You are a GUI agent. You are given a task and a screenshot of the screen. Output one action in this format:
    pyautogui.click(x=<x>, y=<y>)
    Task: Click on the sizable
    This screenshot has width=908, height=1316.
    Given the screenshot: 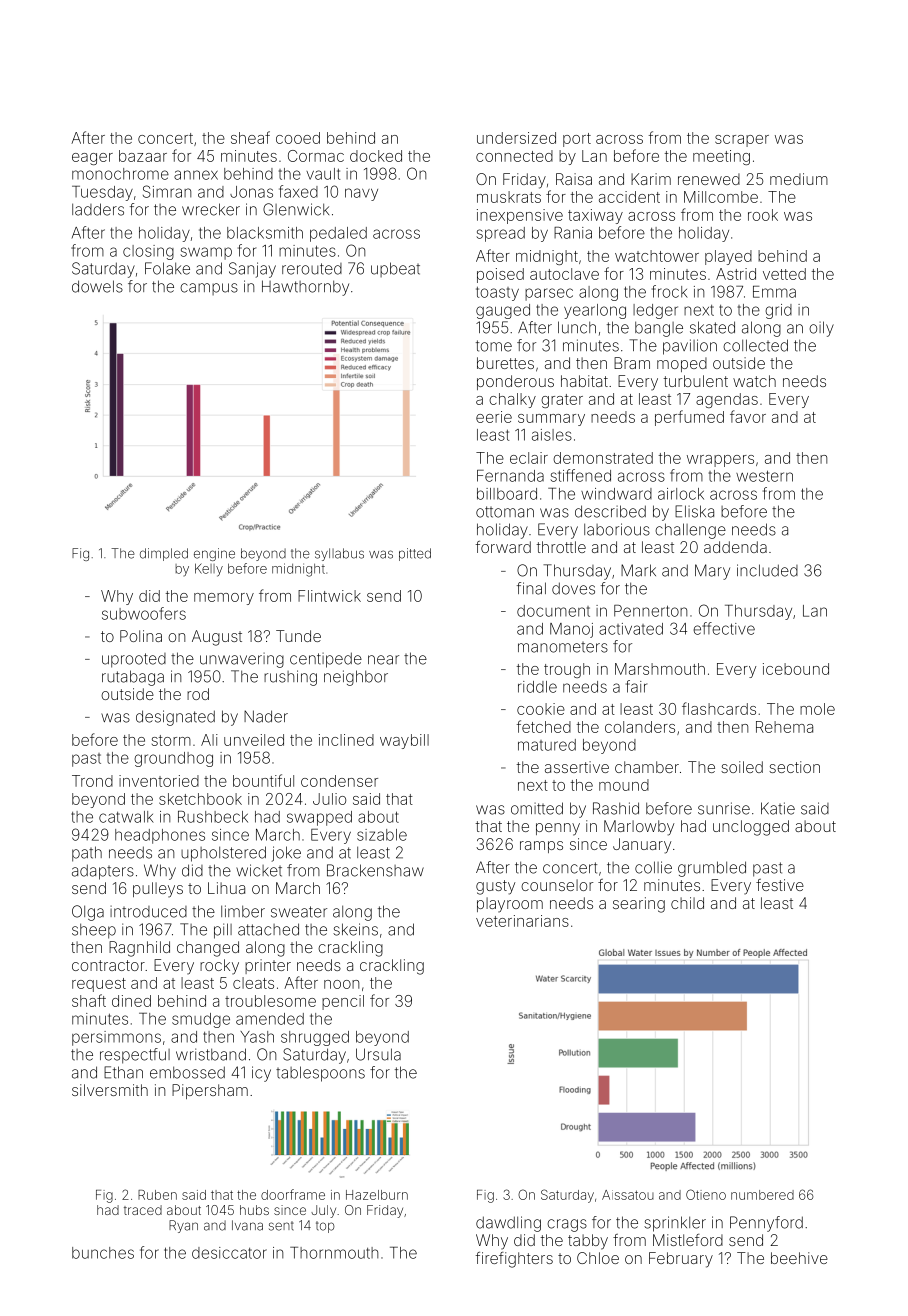 What is the action you would take?
    pyautogui.click(x=382, y=835)
